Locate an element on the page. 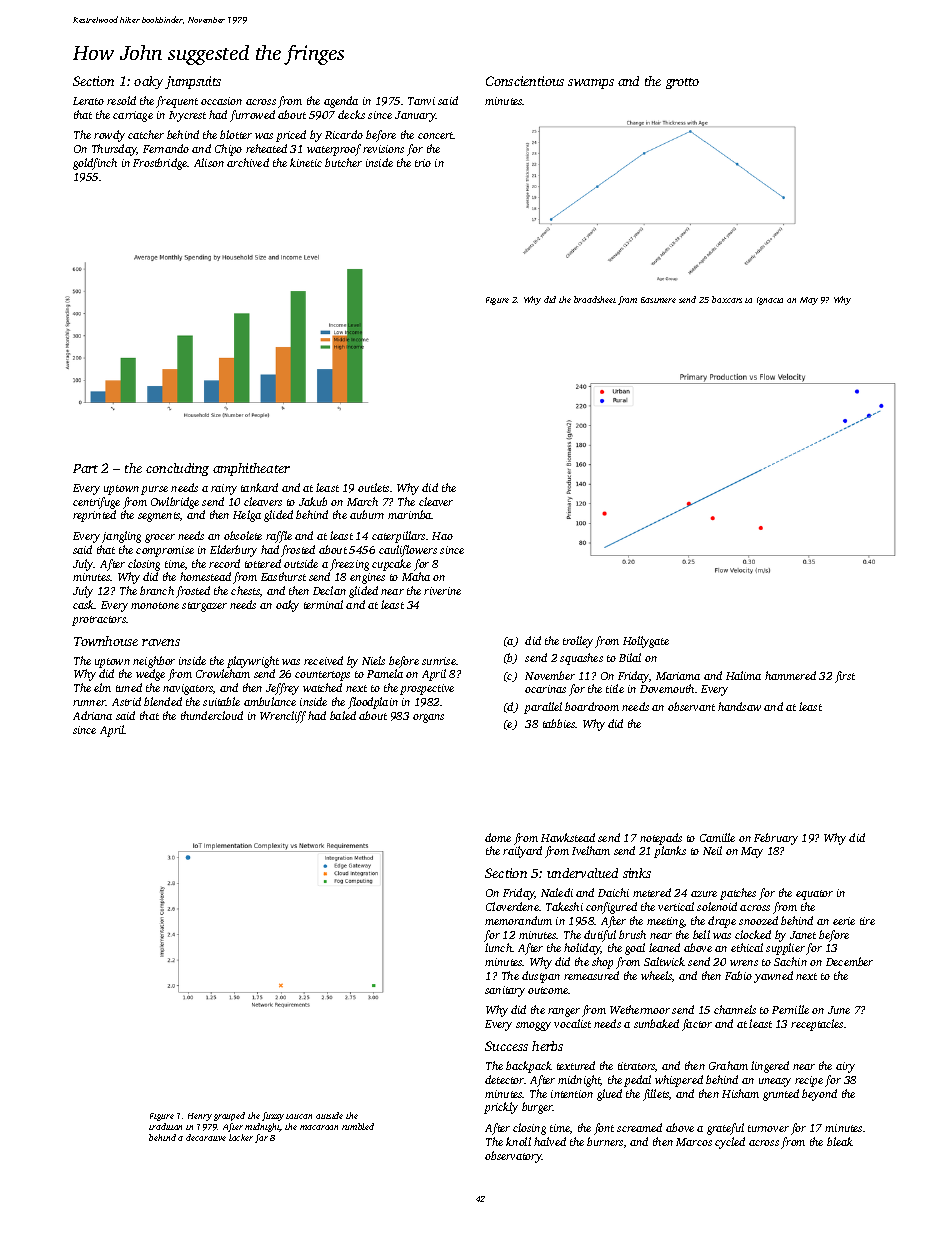 The image size is (952, 1233). Frostbridge is located at coordinates (160, 164).
